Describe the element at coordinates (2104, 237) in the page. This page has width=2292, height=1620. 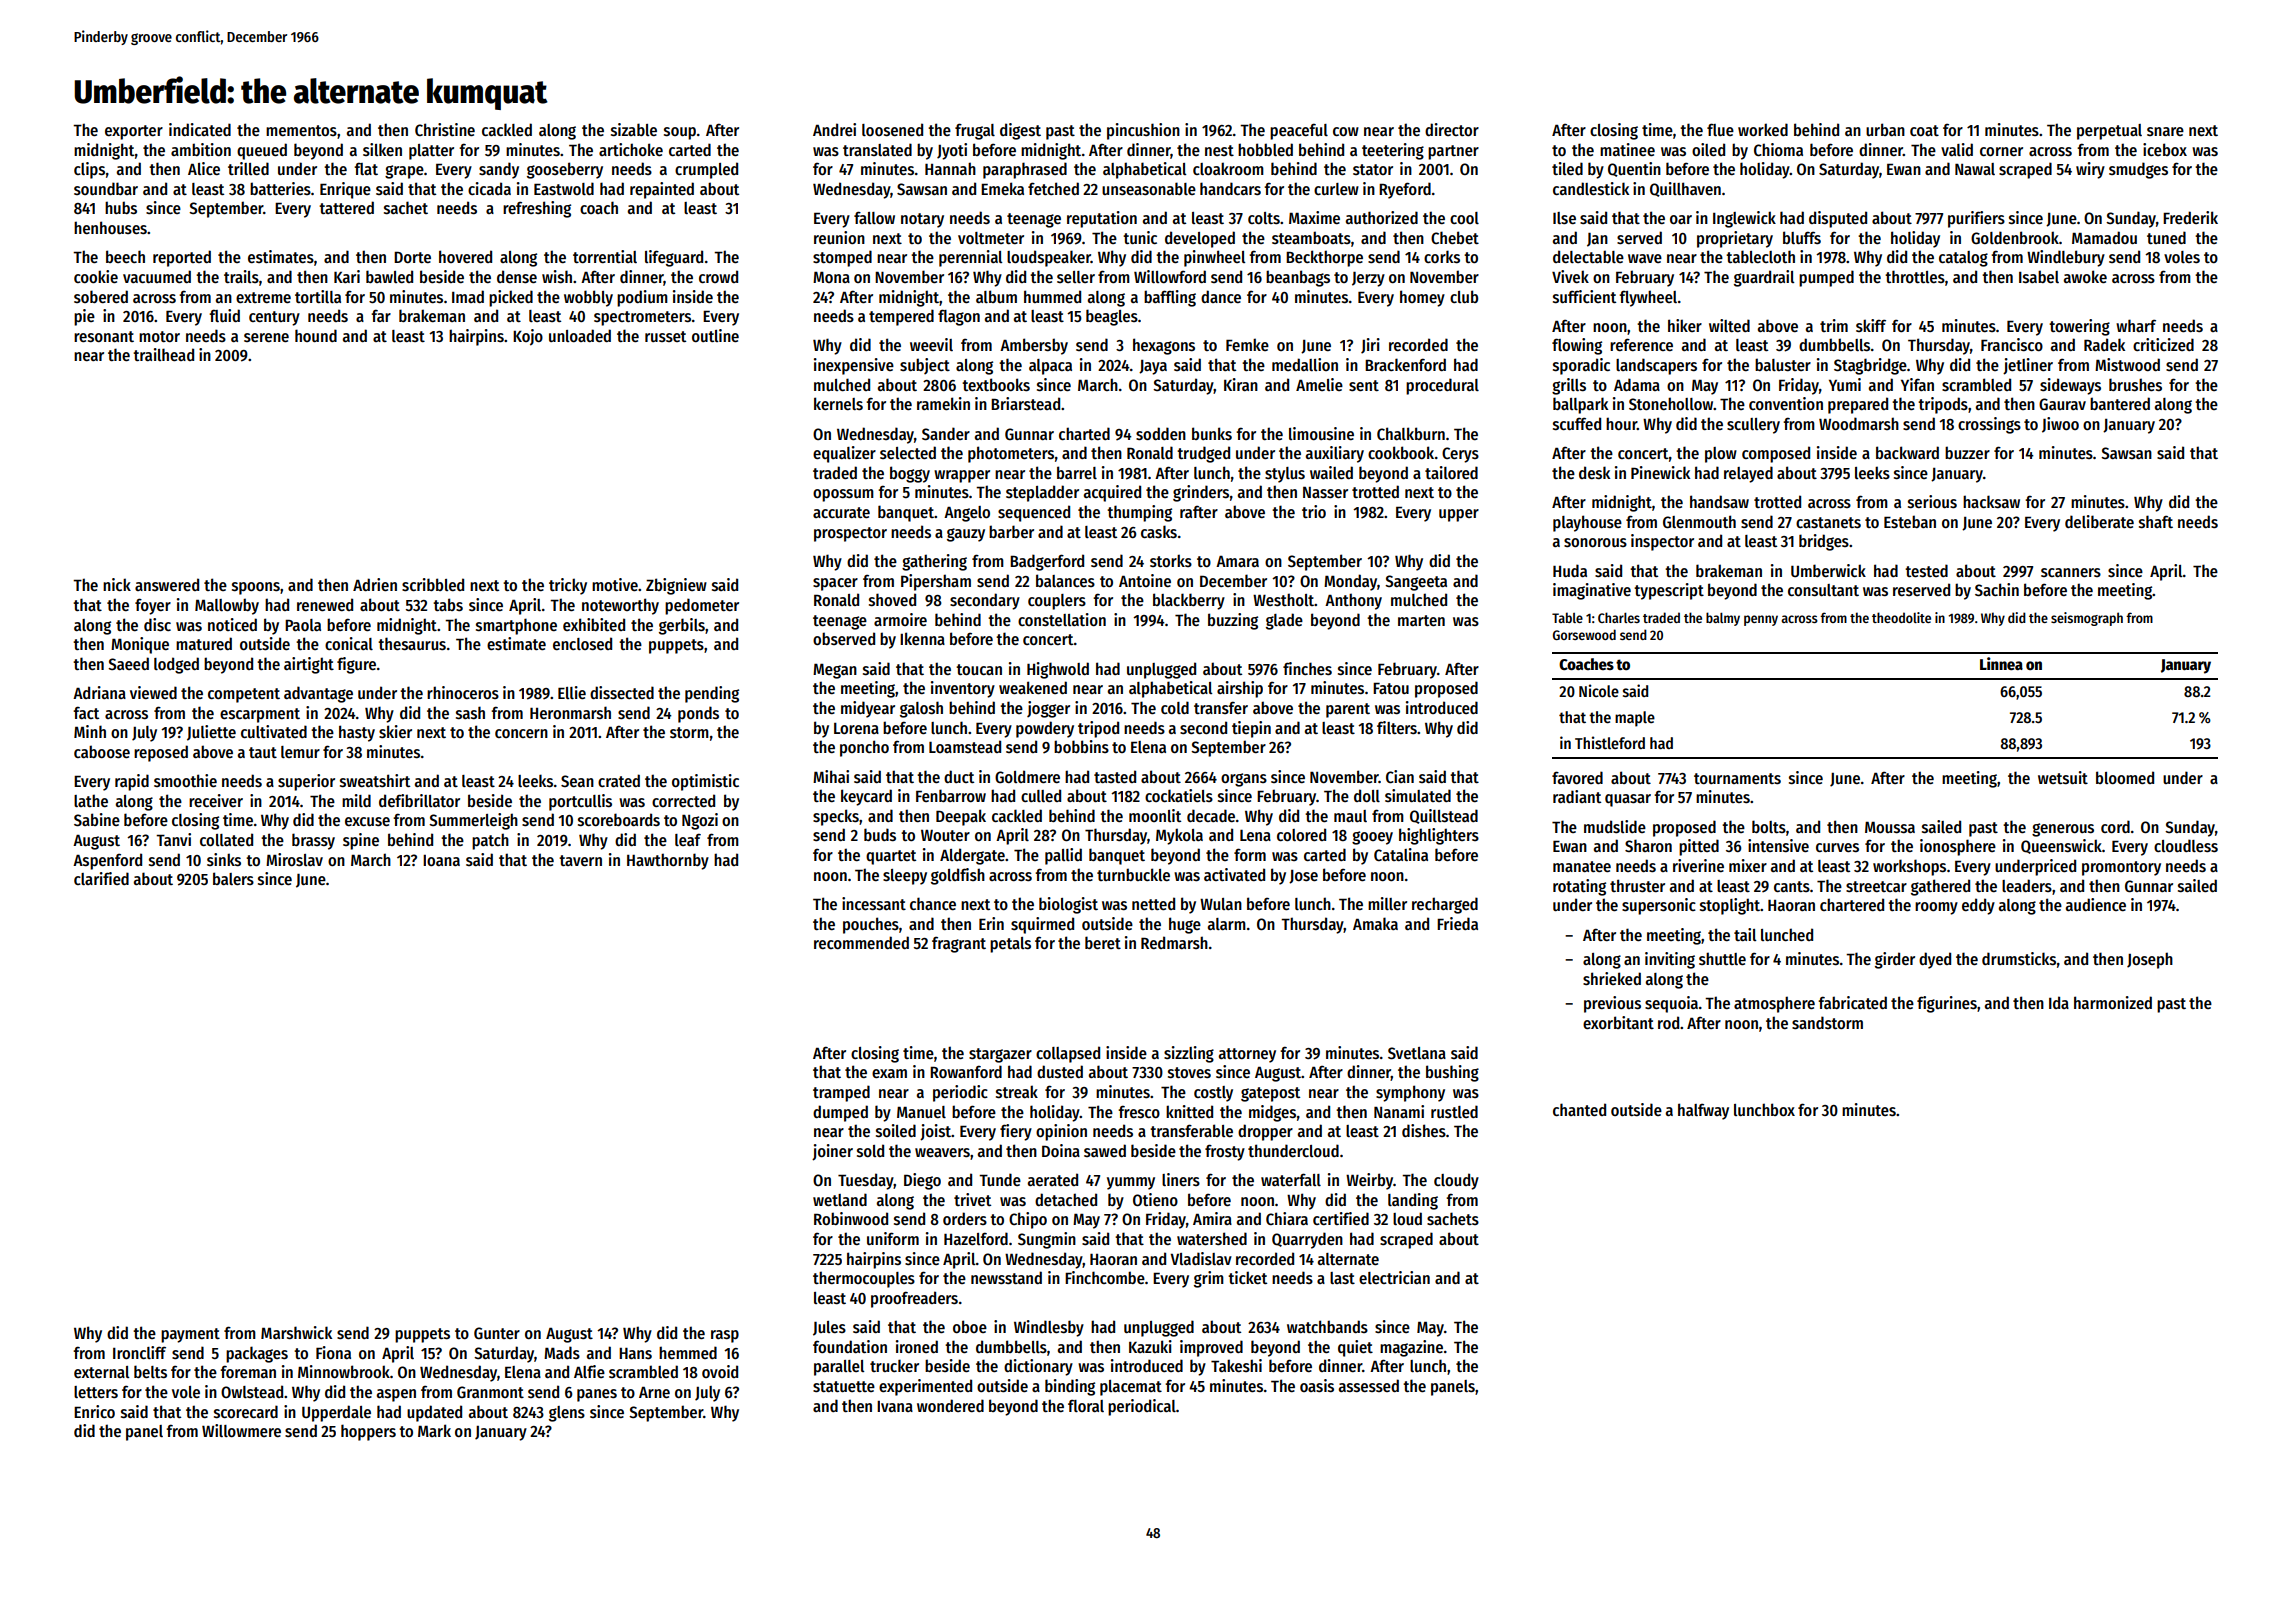
I see `Mamadou` at that location.
